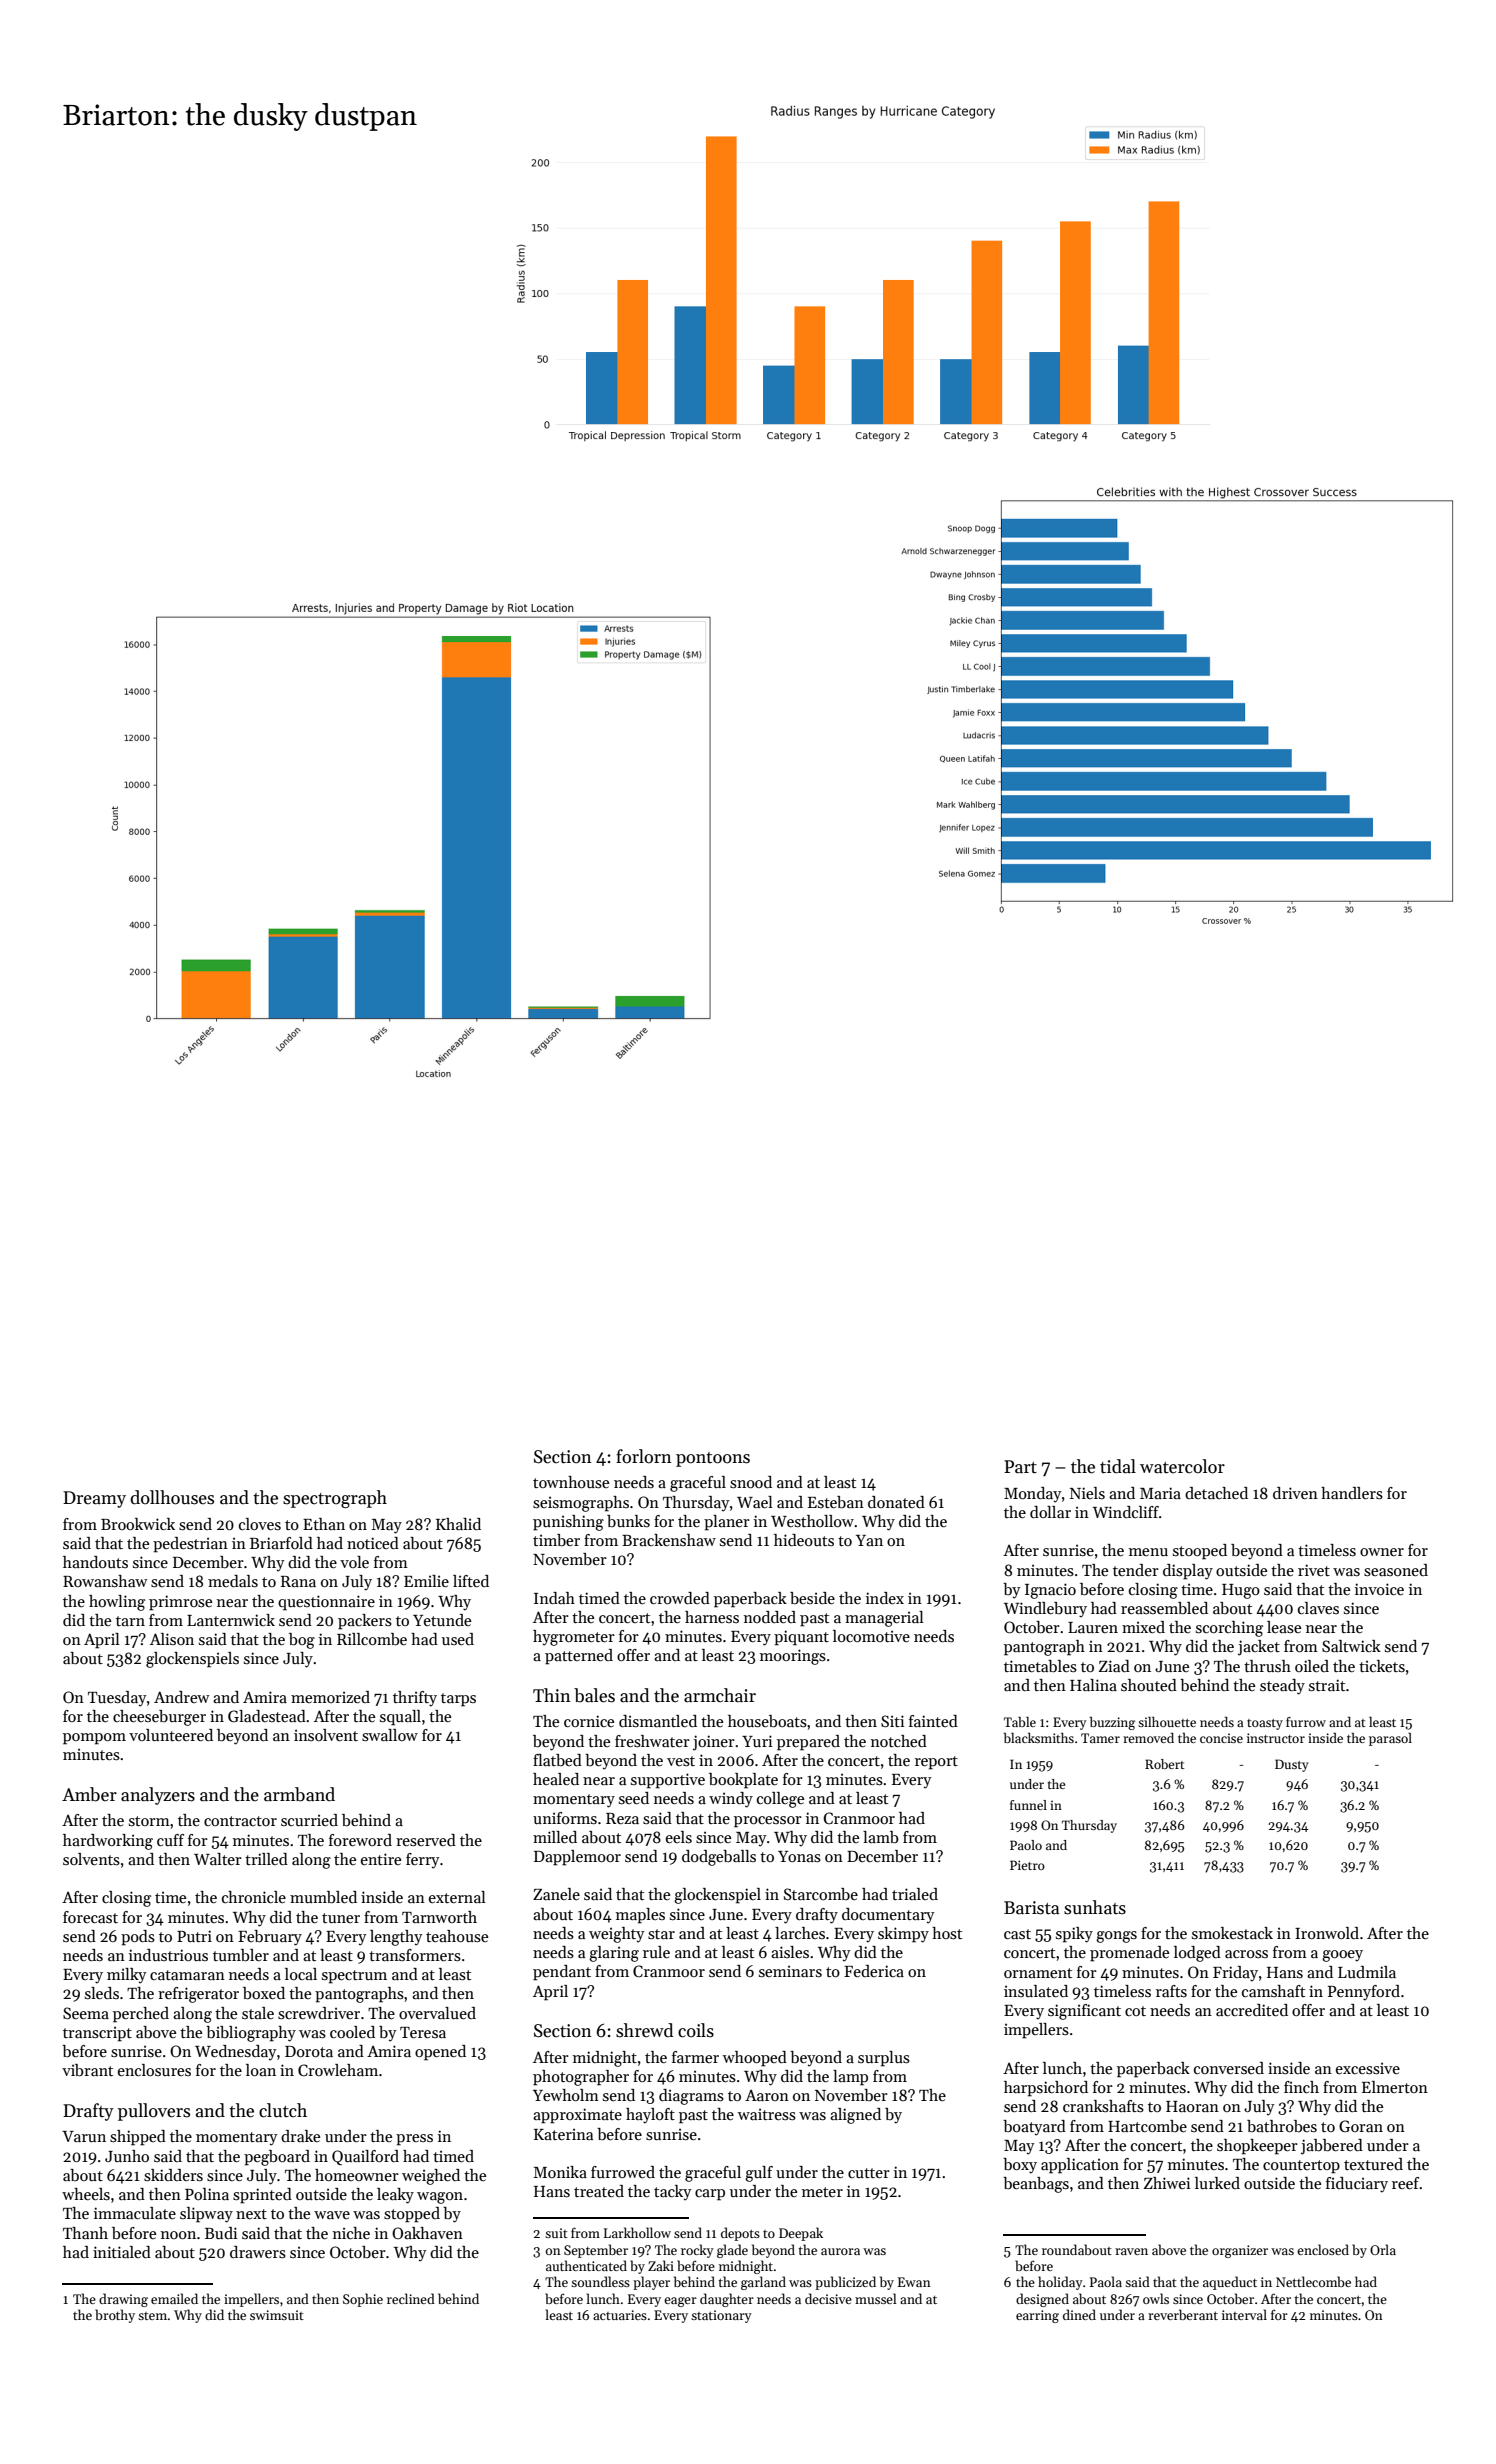  I want to click on donated, so click(896, 1502).
